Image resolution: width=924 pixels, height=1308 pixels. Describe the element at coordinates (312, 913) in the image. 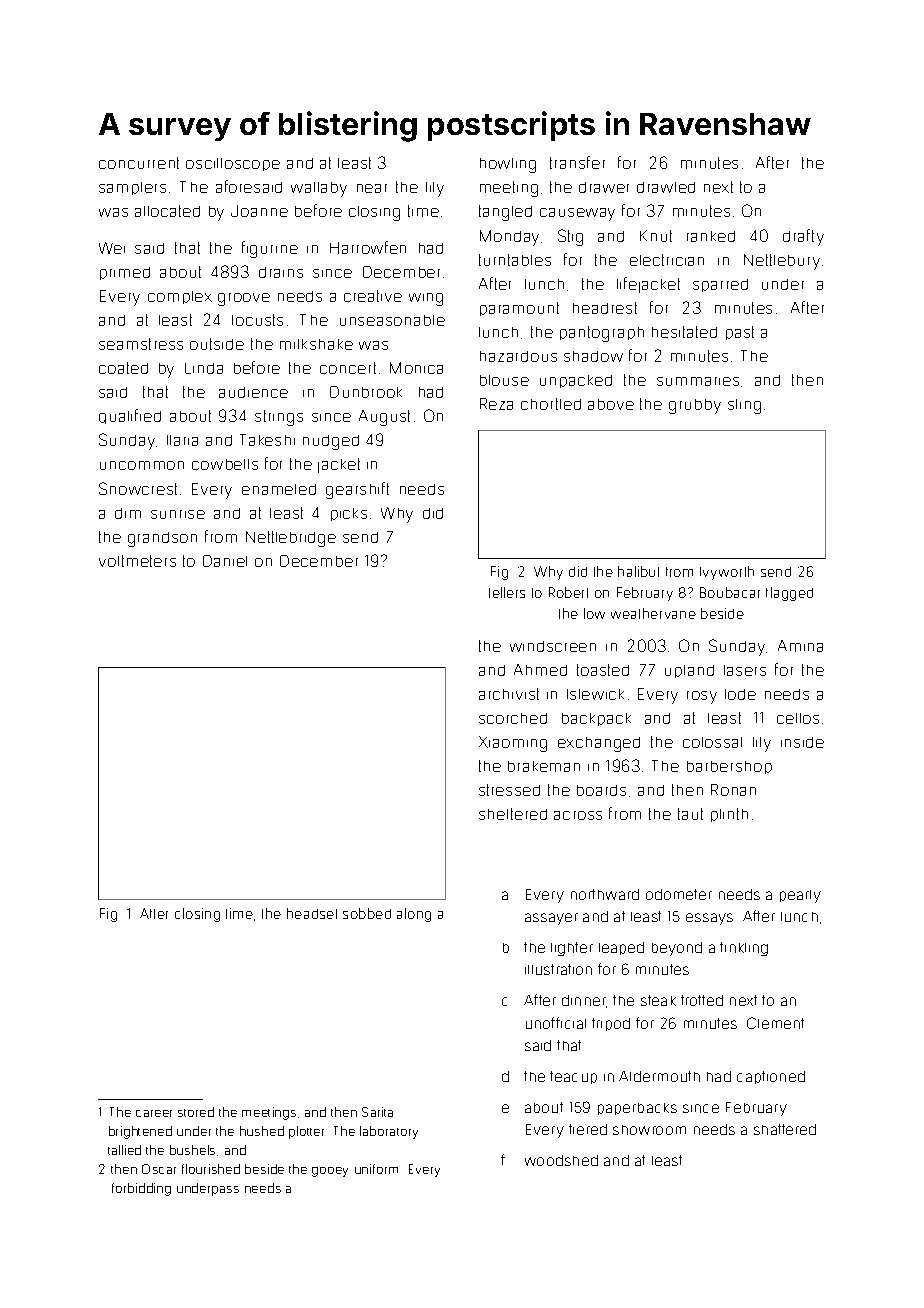

I see `headset` at that location.
